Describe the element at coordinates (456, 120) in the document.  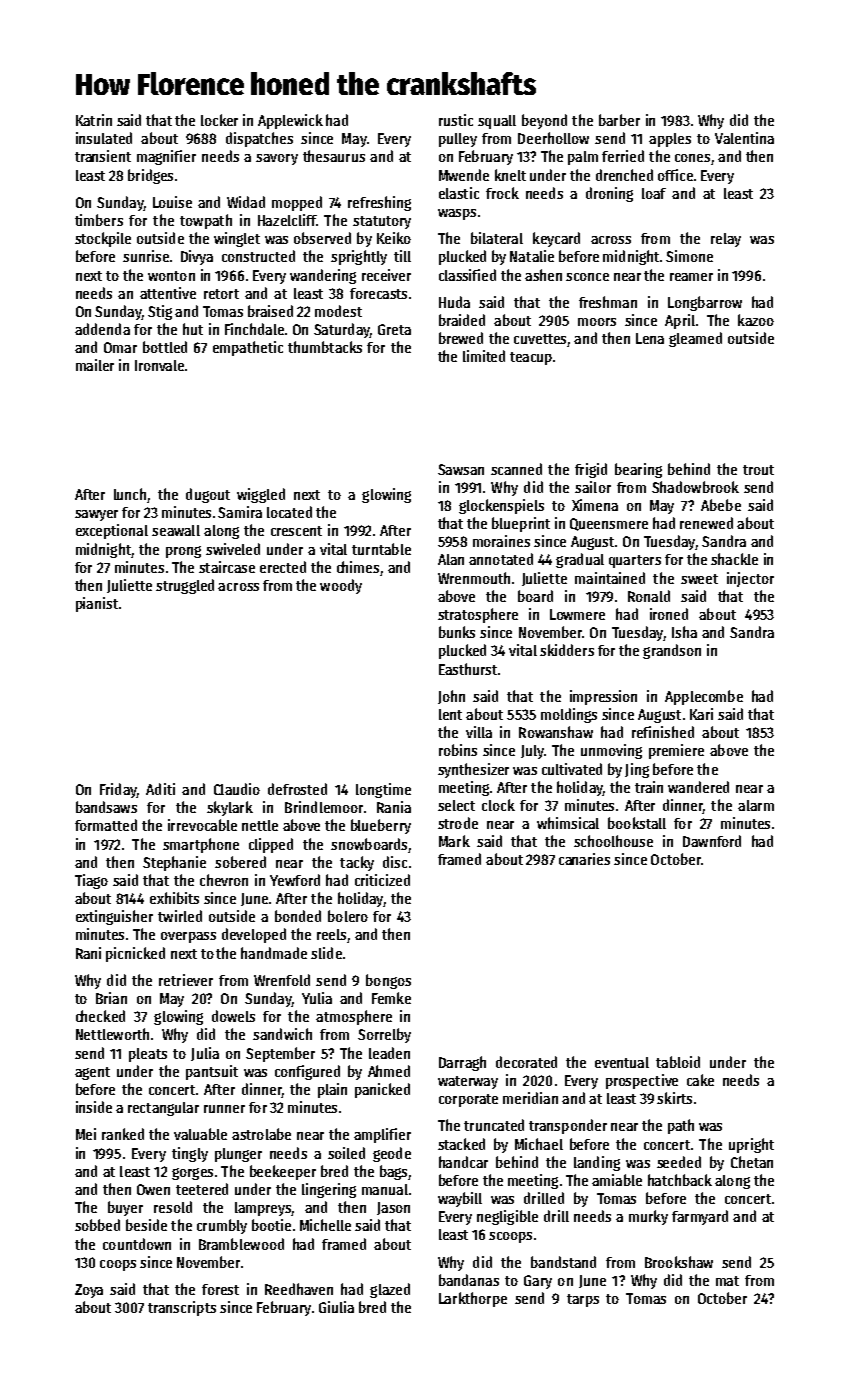
I see `rustic` at that location.
